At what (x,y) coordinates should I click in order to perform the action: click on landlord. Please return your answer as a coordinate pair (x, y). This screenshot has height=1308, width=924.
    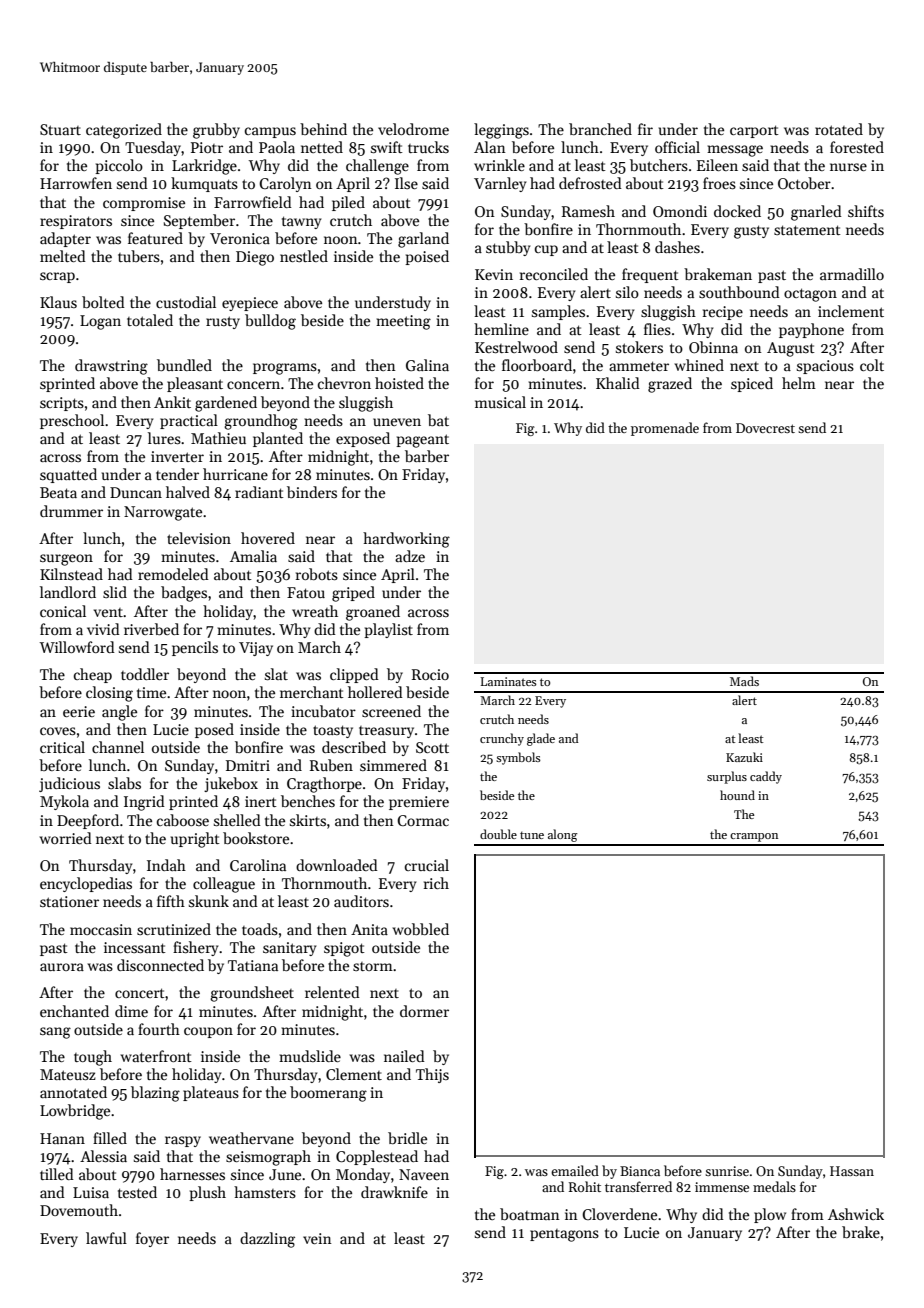
    Looking at the image, I should click on (68, 592).
